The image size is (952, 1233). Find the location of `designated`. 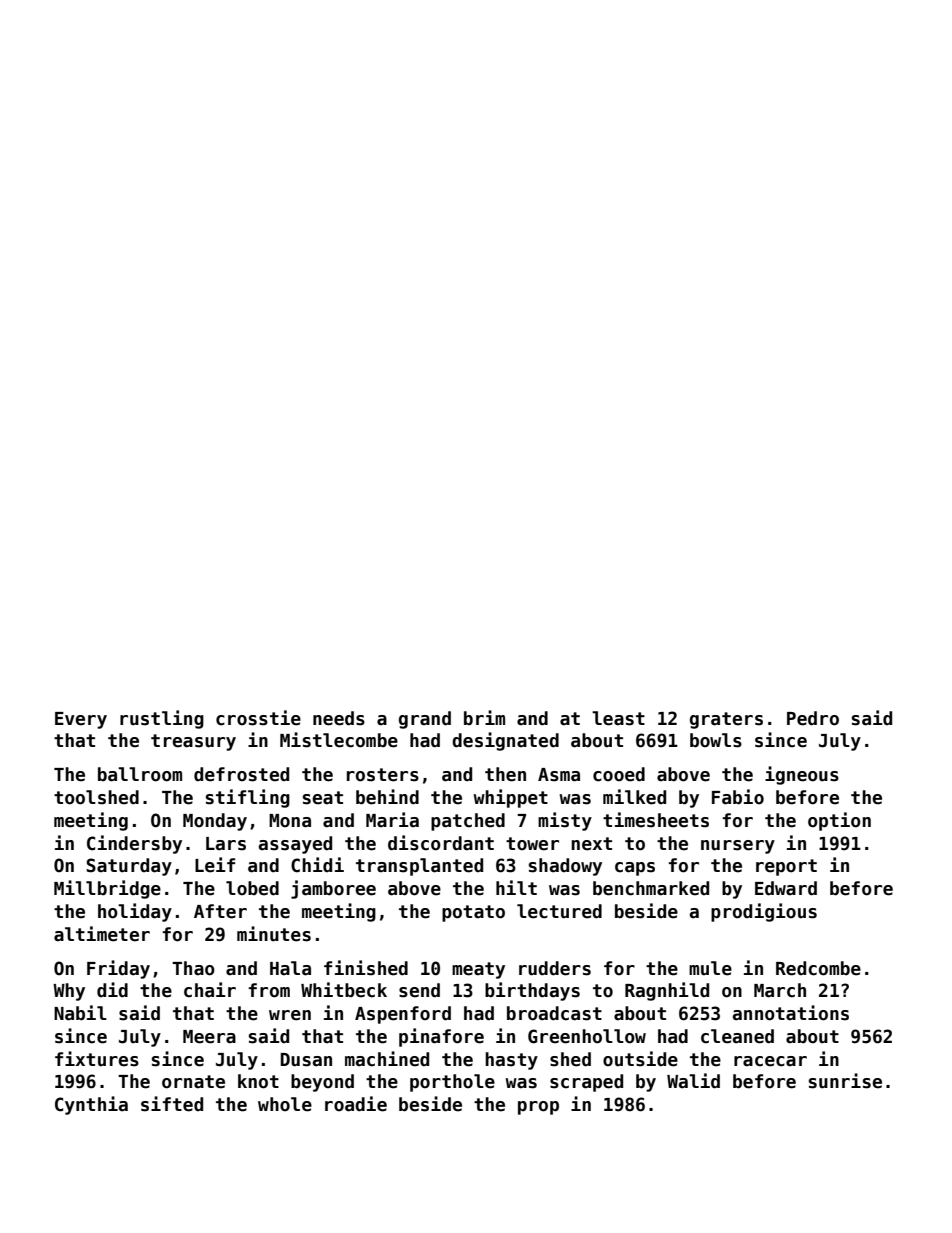

designated is located at coordinates (505, 741).
